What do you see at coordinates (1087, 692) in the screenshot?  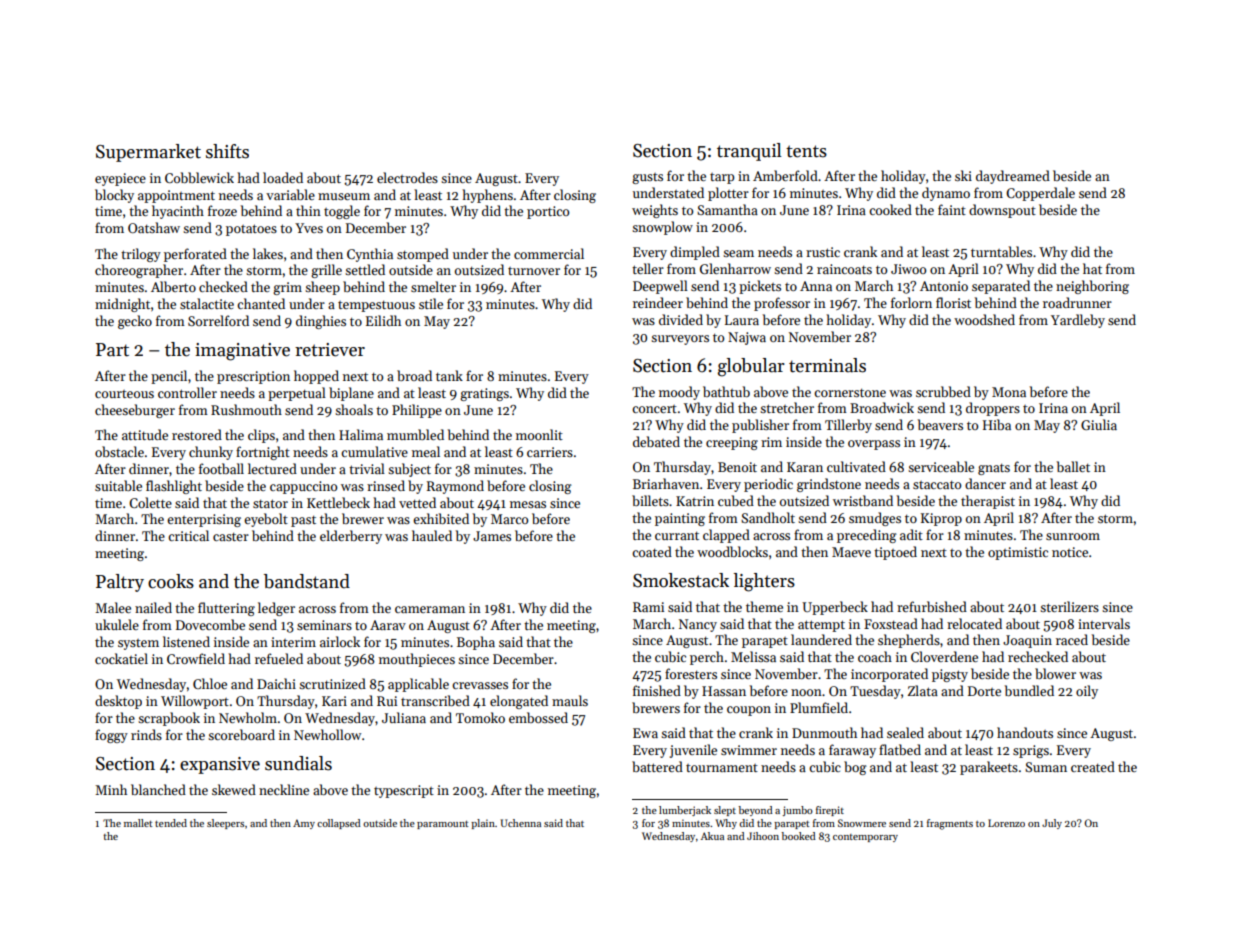 I see `oily` at bounding box center [1087, 692].
